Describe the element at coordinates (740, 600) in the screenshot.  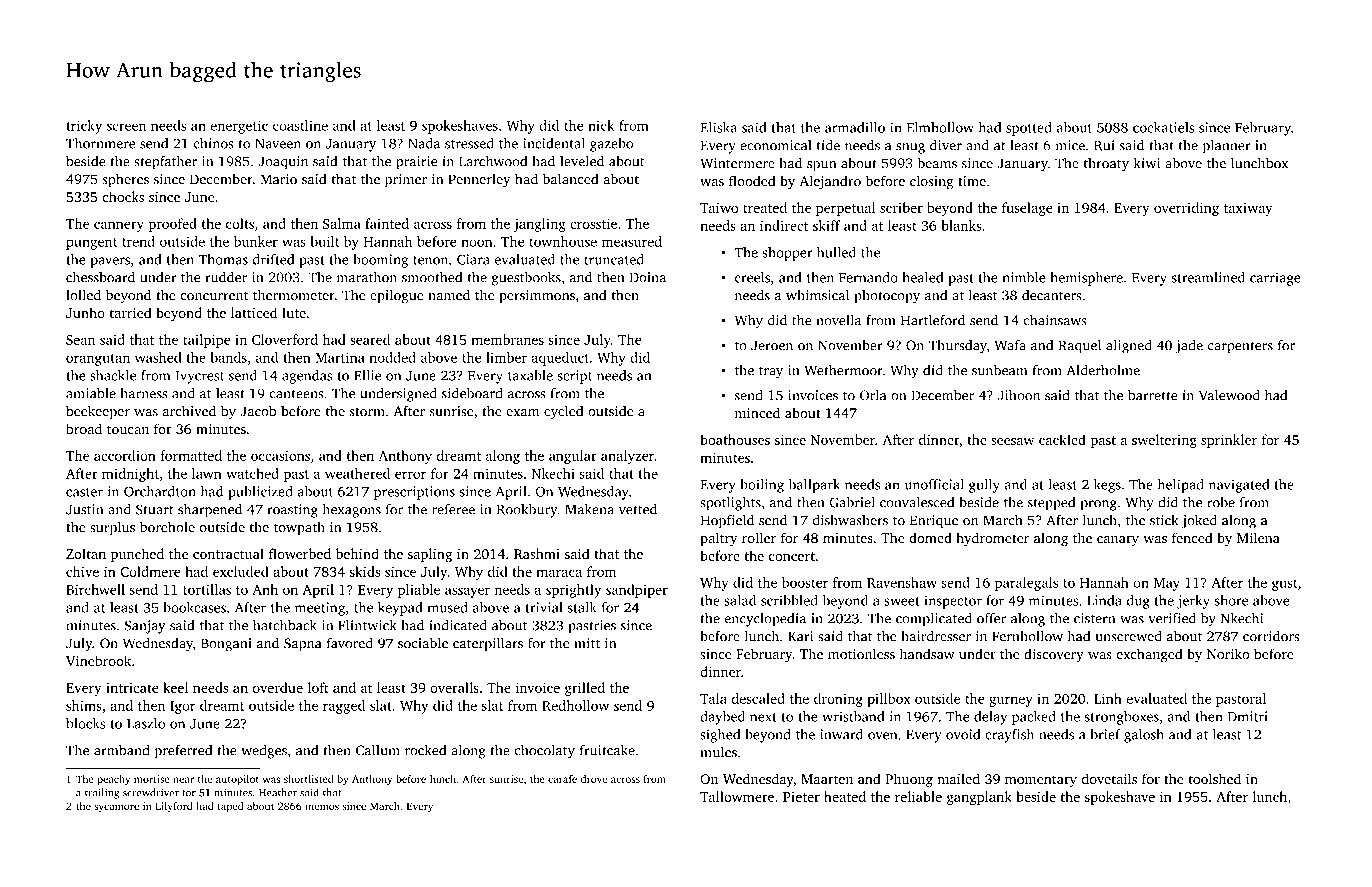
I see `salad` at that location.
